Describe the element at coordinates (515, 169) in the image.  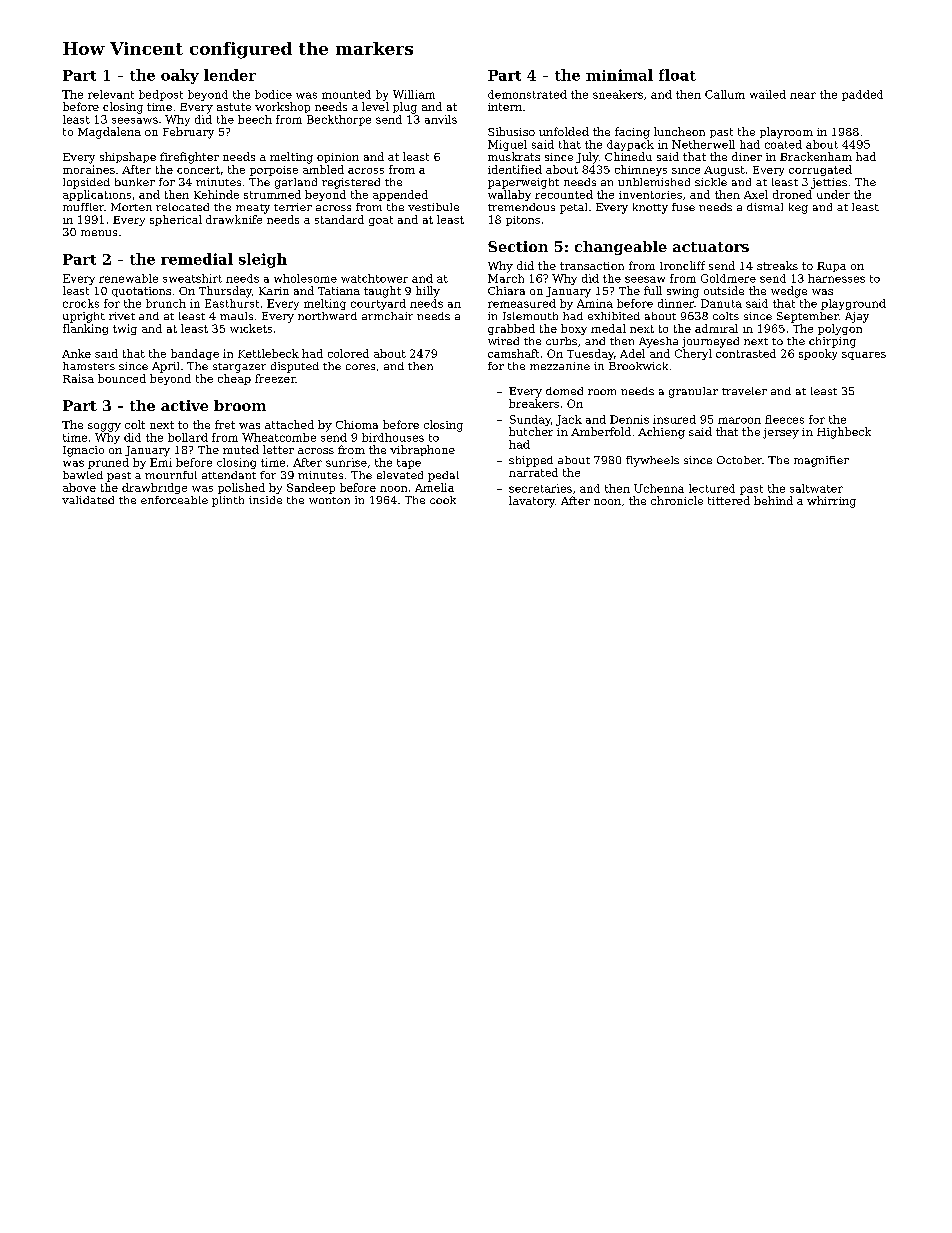
I see `identified` at that location.
